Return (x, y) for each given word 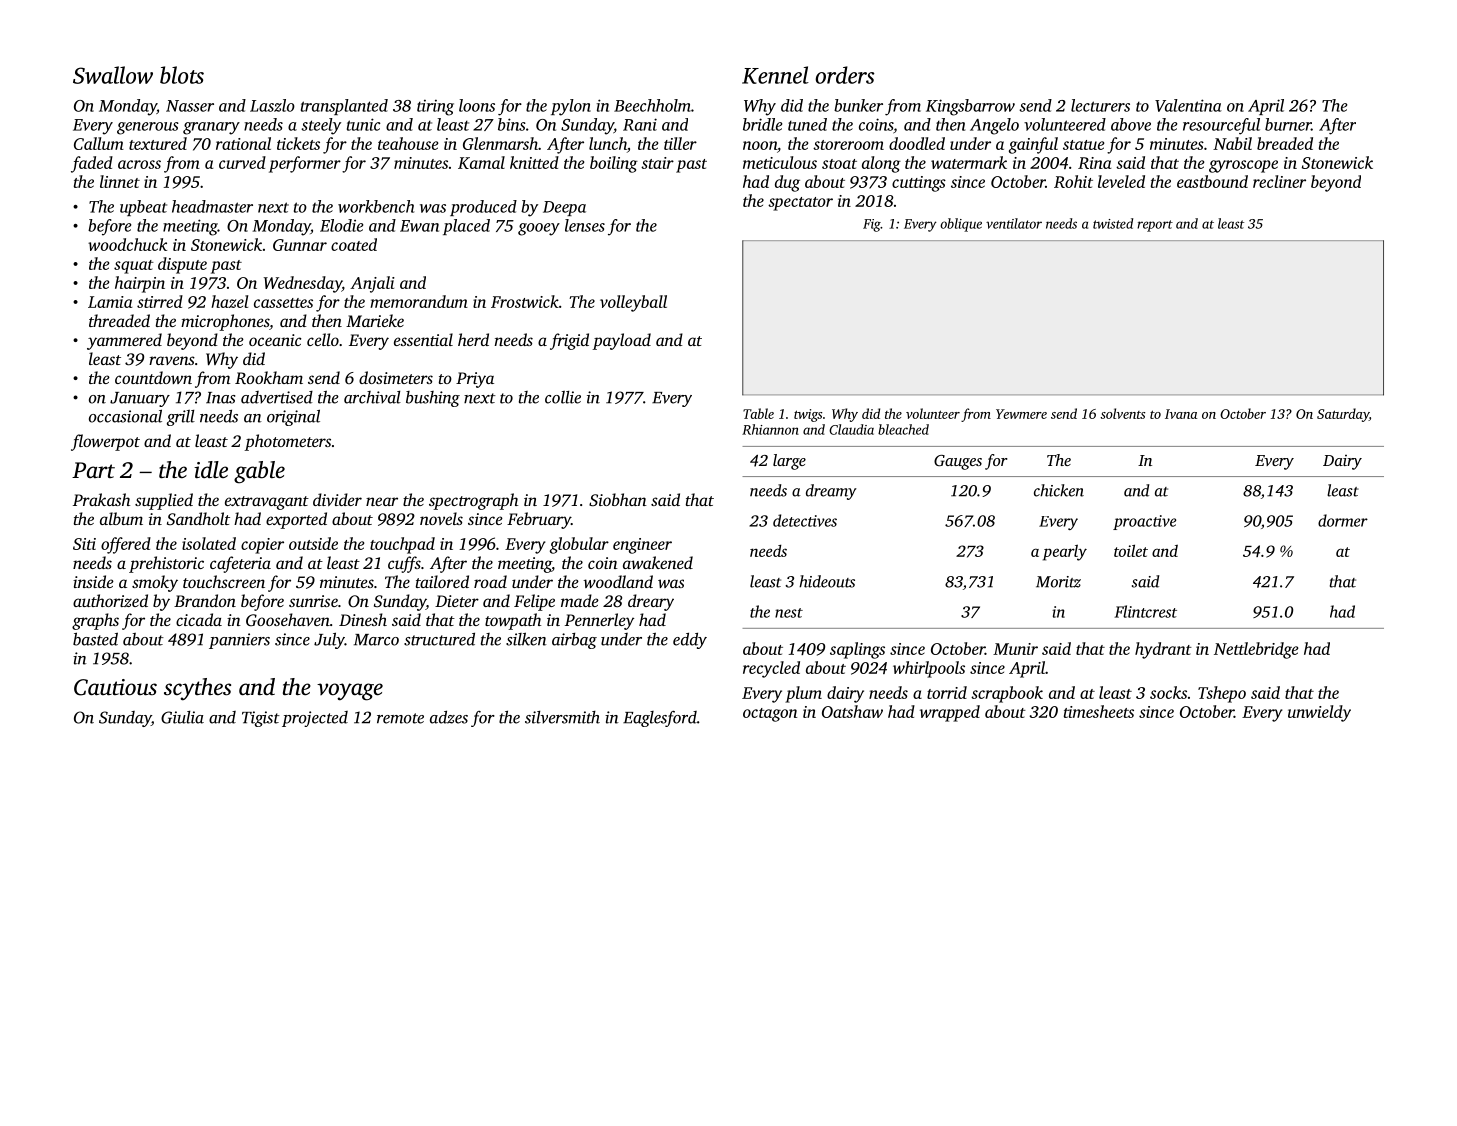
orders (845, 75)
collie (563, 397)
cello (323, 339)
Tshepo (1222, 694)
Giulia (182, 717)
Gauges (958, 462)
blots (182, 75)
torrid (947, 692)
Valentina (1188, 105)
